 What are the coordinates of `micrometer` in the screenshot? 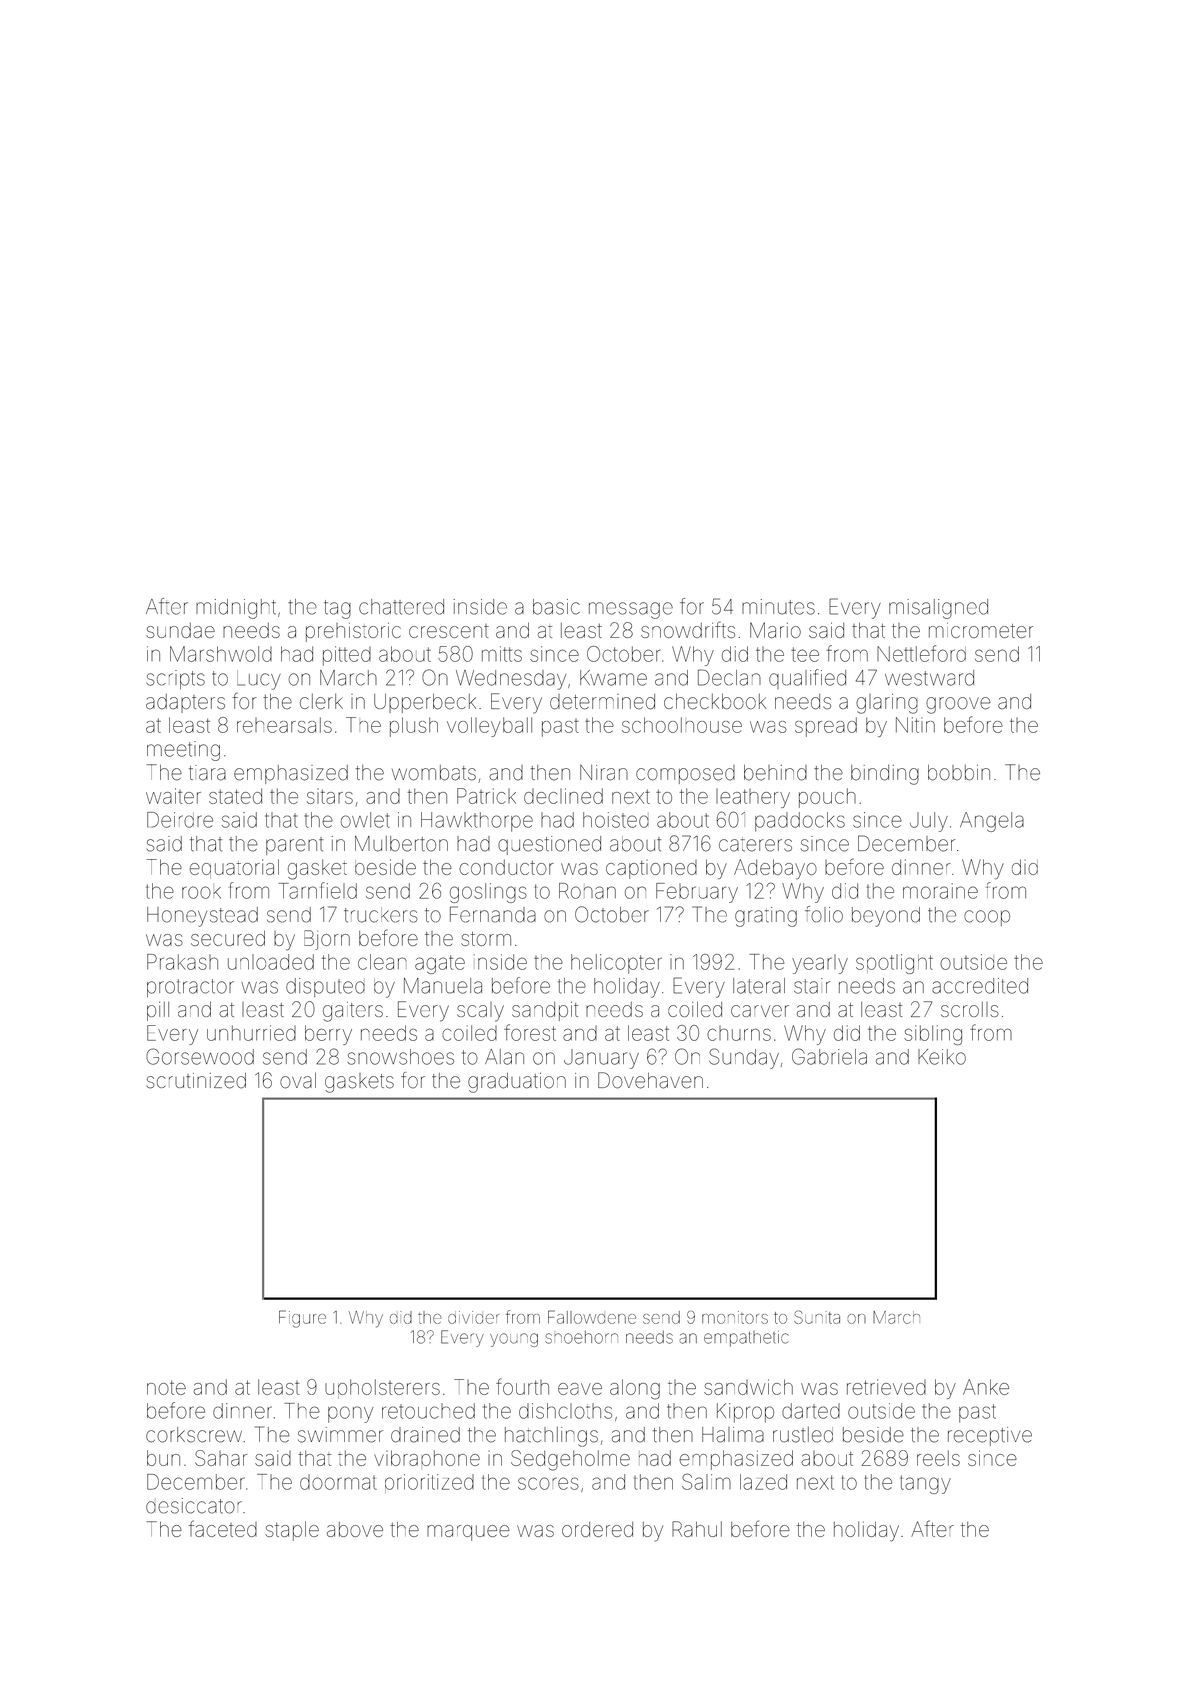 It's located at (981, 630).
